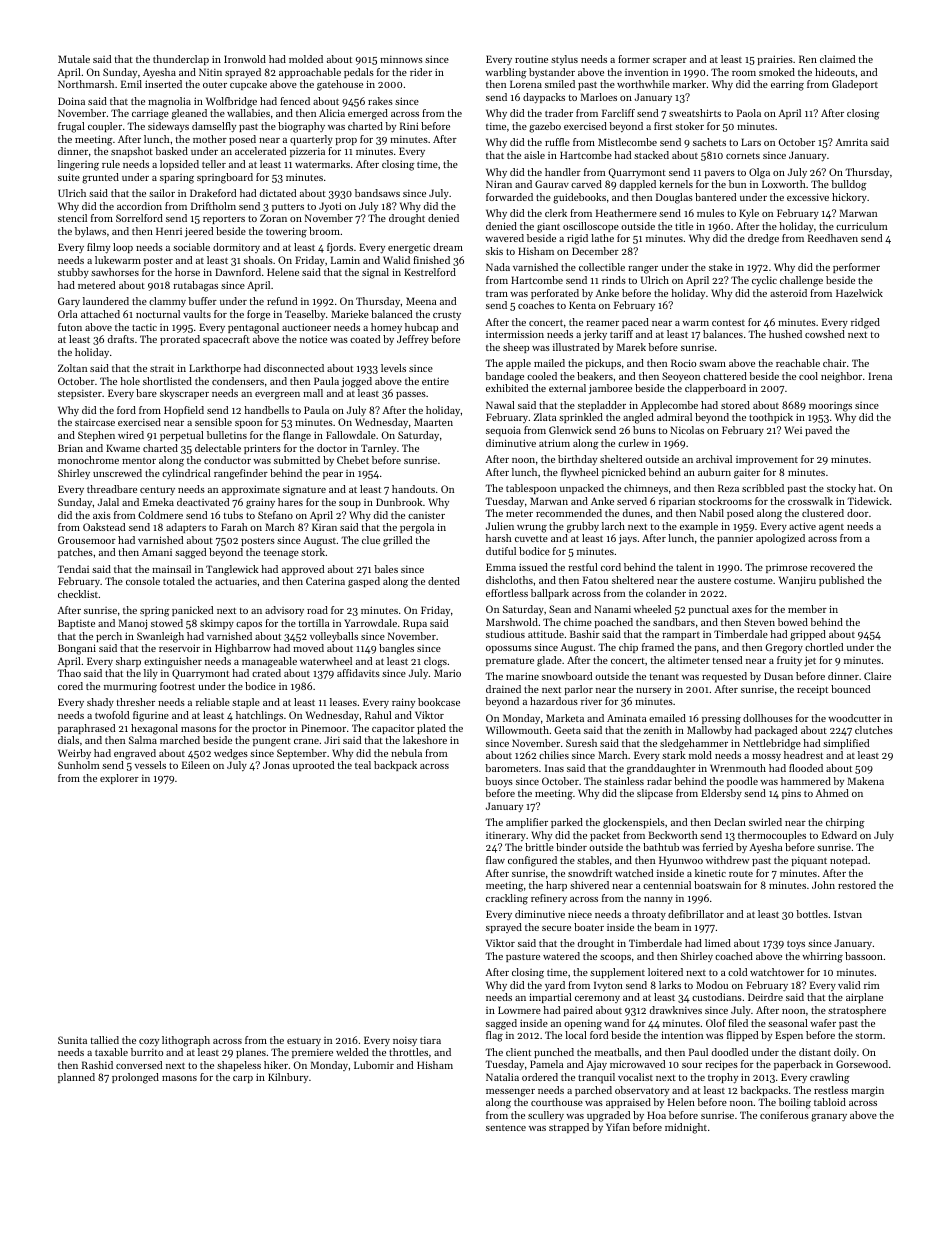  Describe the element at coordinates (76, 1078) in the image. I see `planned` at that location.
